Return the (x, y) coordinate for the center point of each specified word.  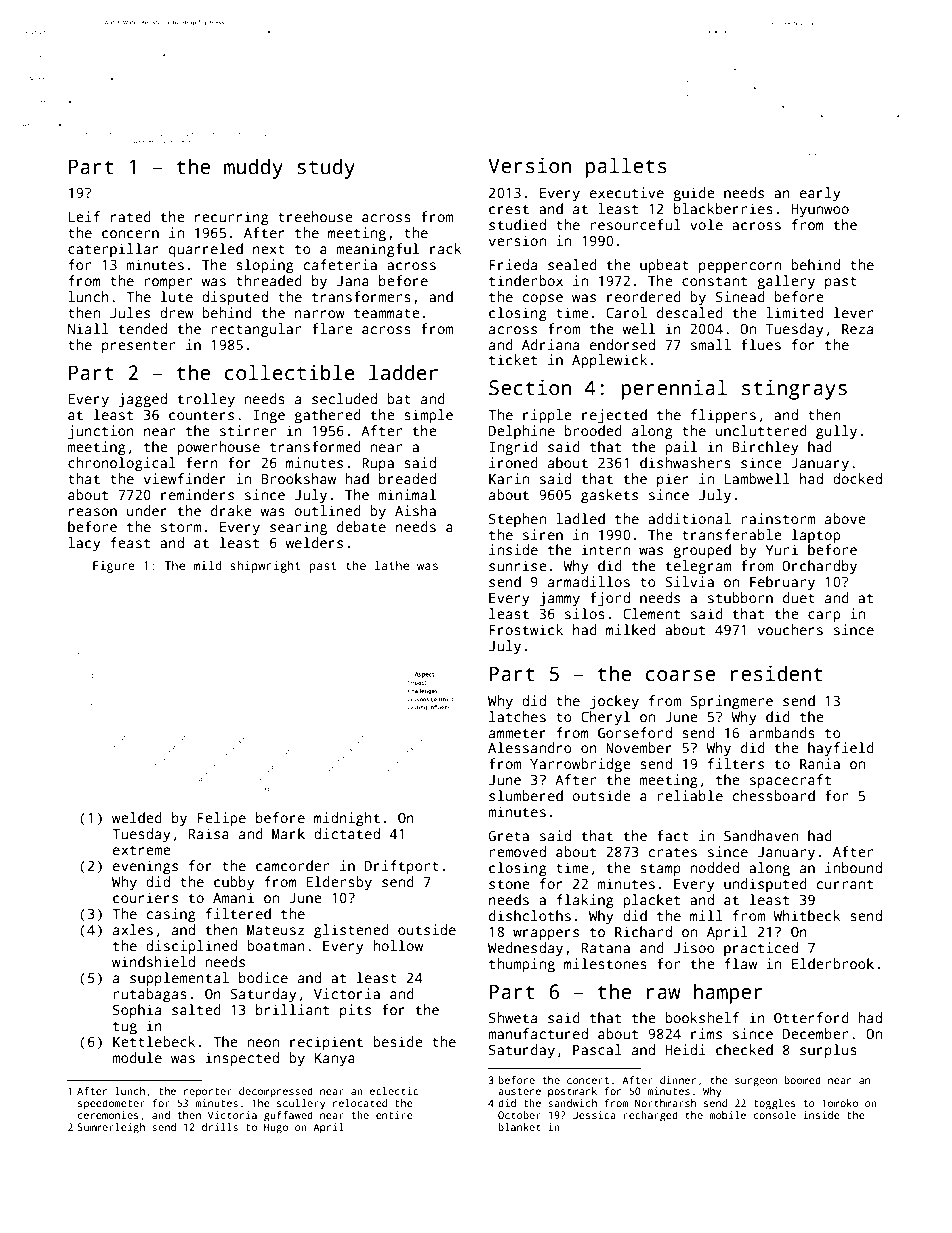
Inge (269, 417)
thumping (522, 965)
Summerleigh (111, 1128)
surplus (828, 1051)
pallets (626, 167)
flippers (723, 416)
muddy (253, 168)
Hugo (276, 1128)
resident (777, 673)
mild (208, 565)
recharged (650, 1116)
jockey (614, 702)
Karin (509, 478)
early (820, 194)
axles (133, 929)
